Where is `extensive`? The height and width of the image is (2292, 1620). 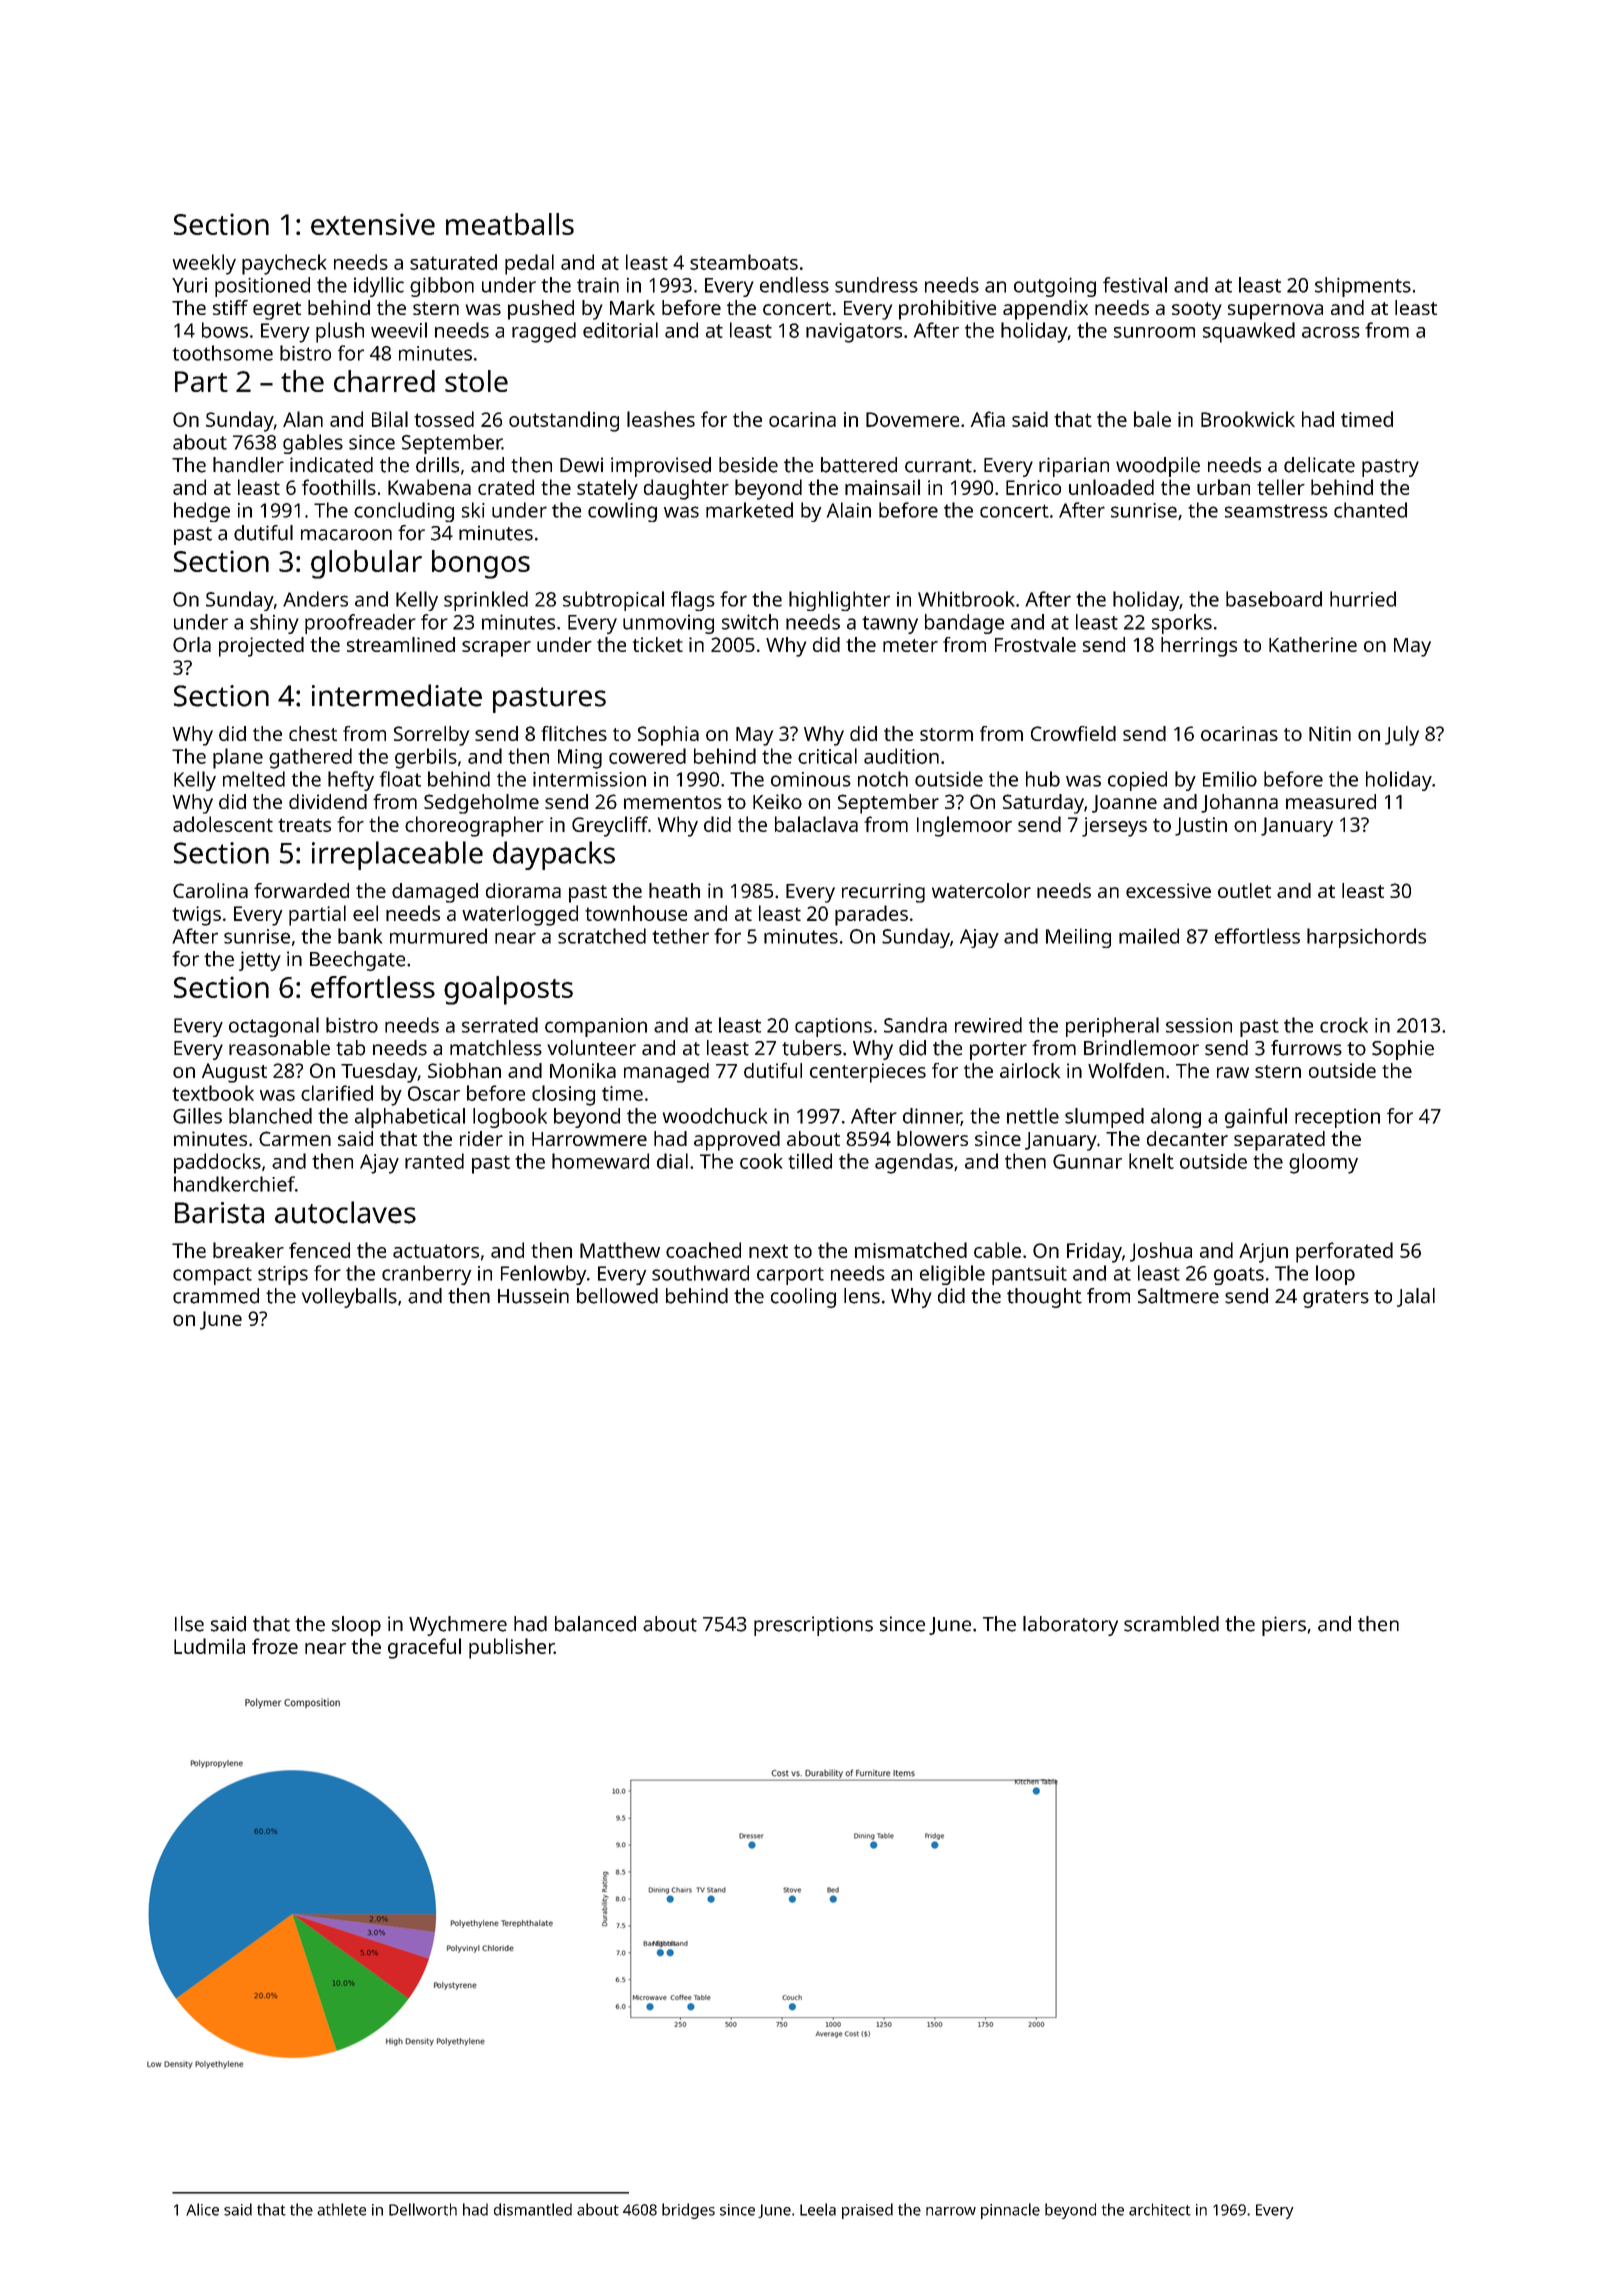 extensive is located at coordinates (373, 224).
